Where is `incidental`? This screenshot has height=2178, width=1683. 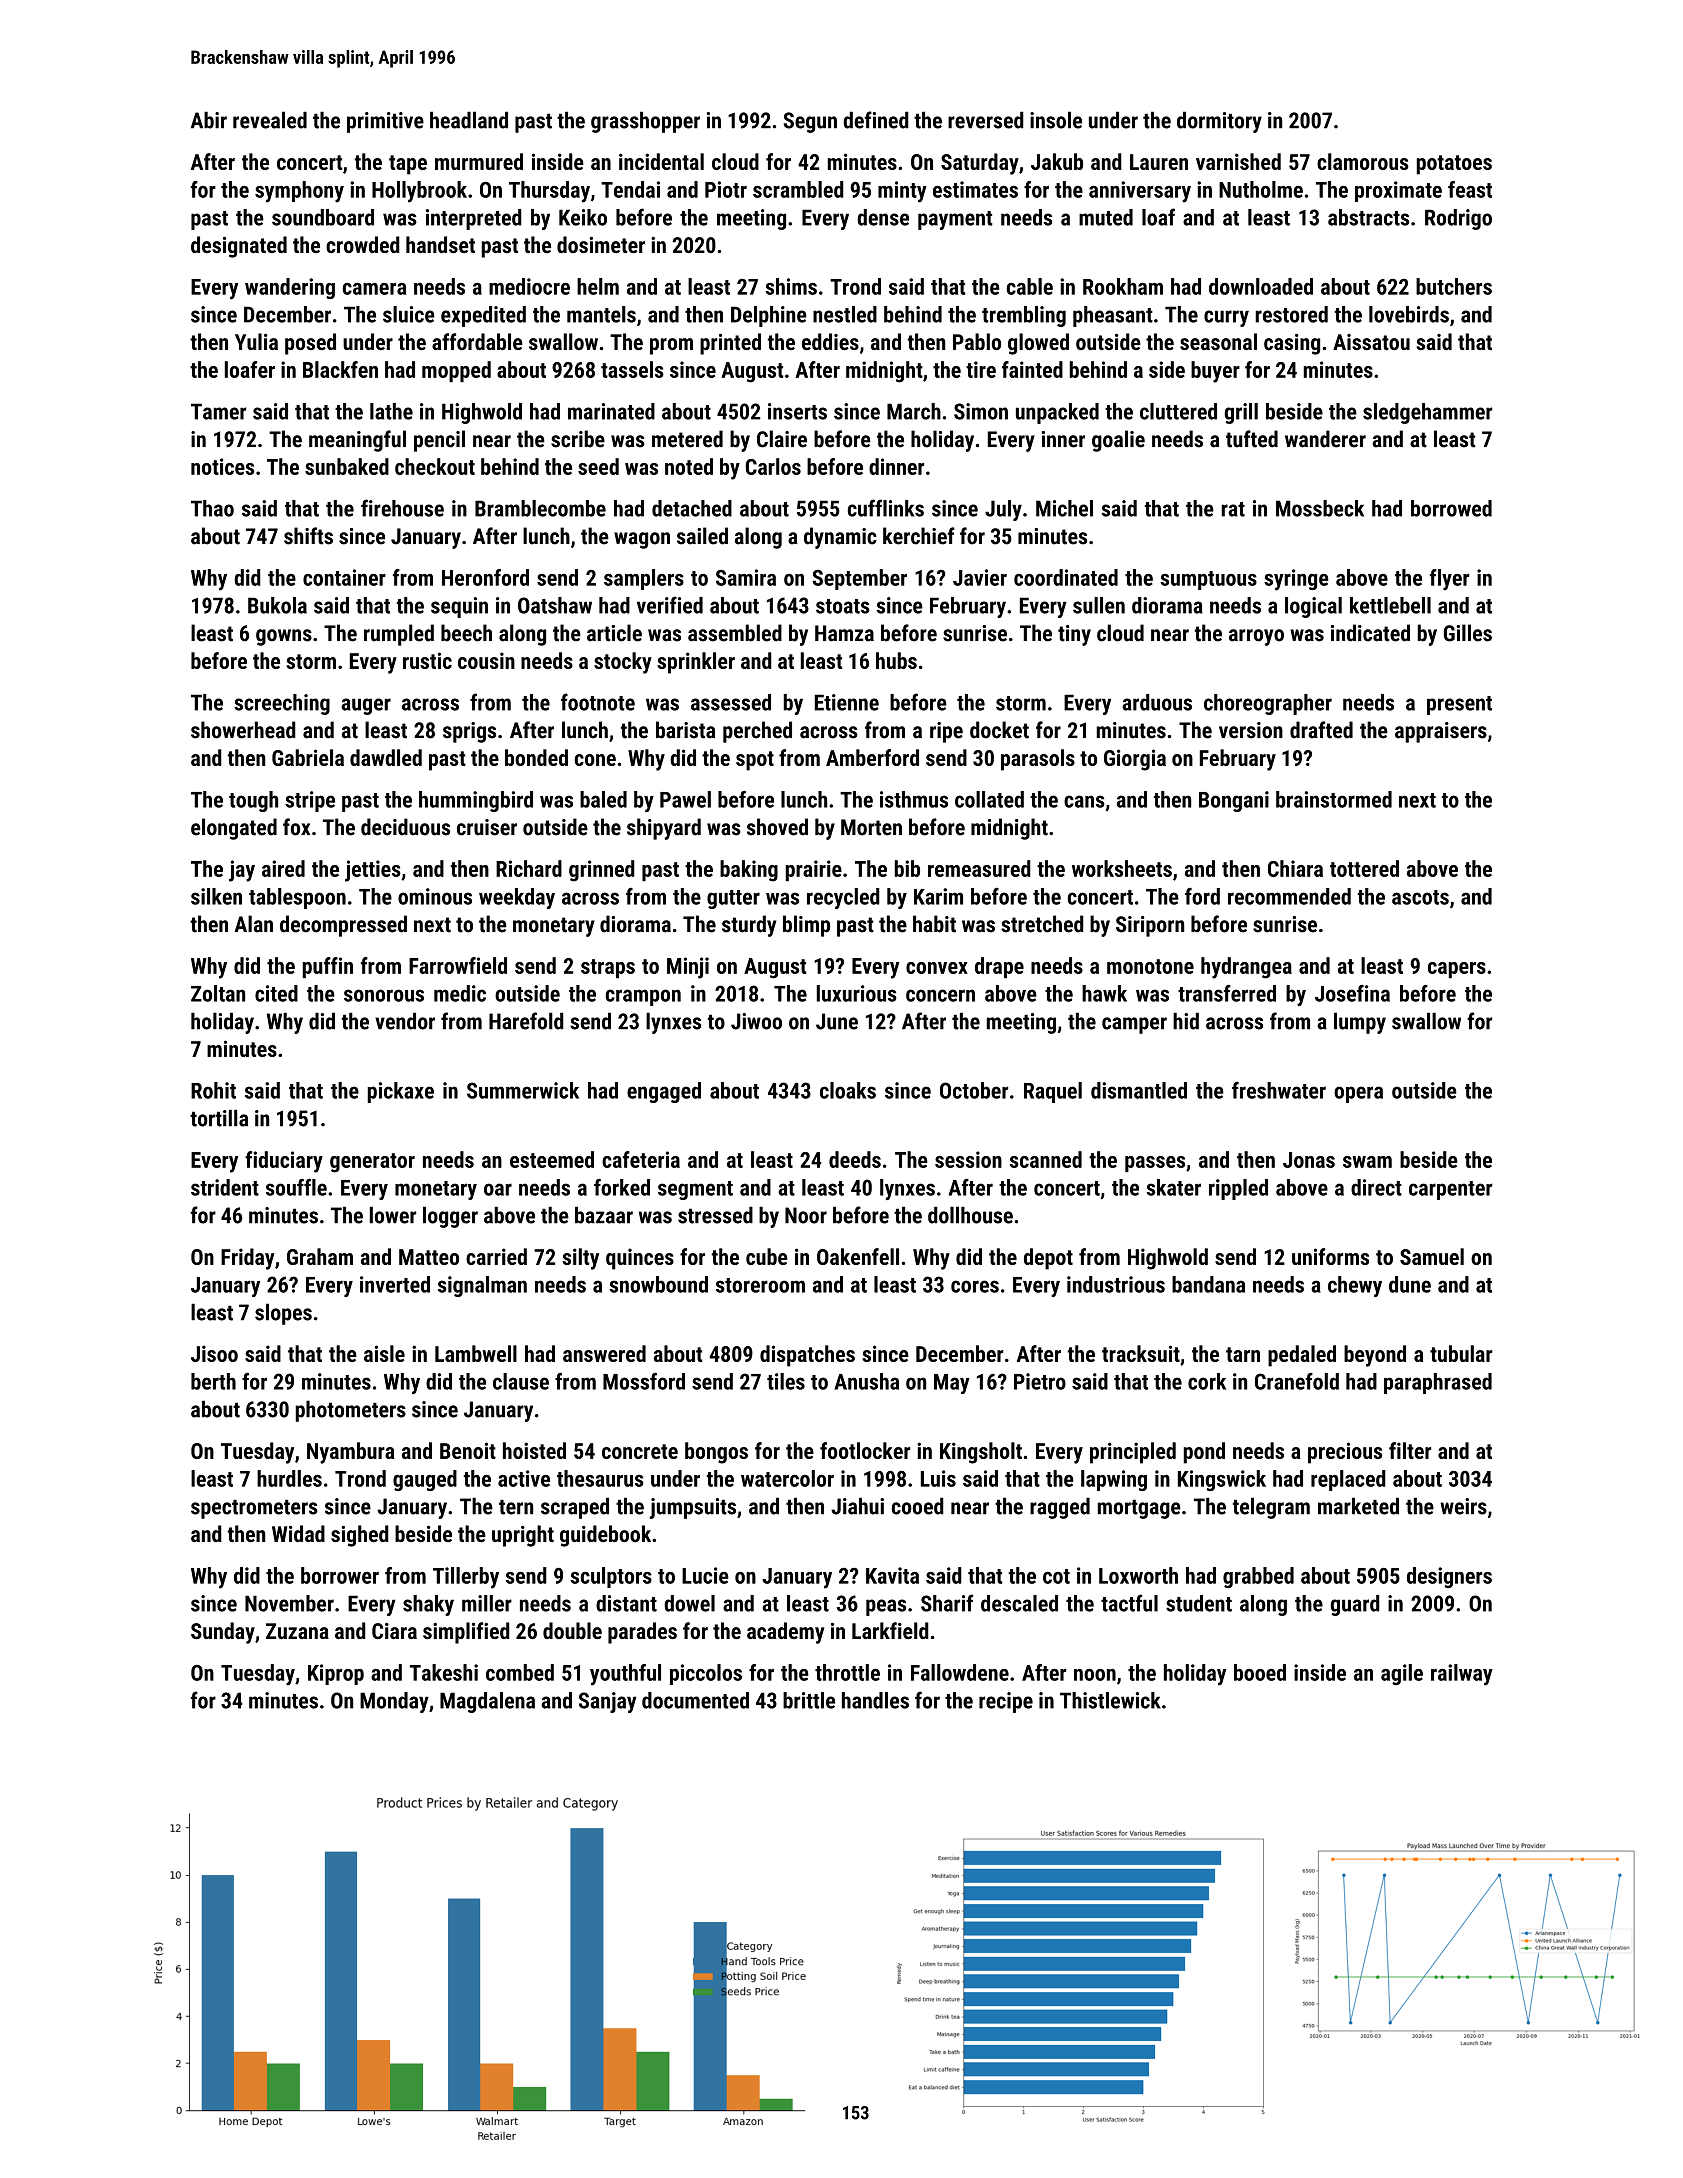 incidental is located at coordinates (661, 161).
